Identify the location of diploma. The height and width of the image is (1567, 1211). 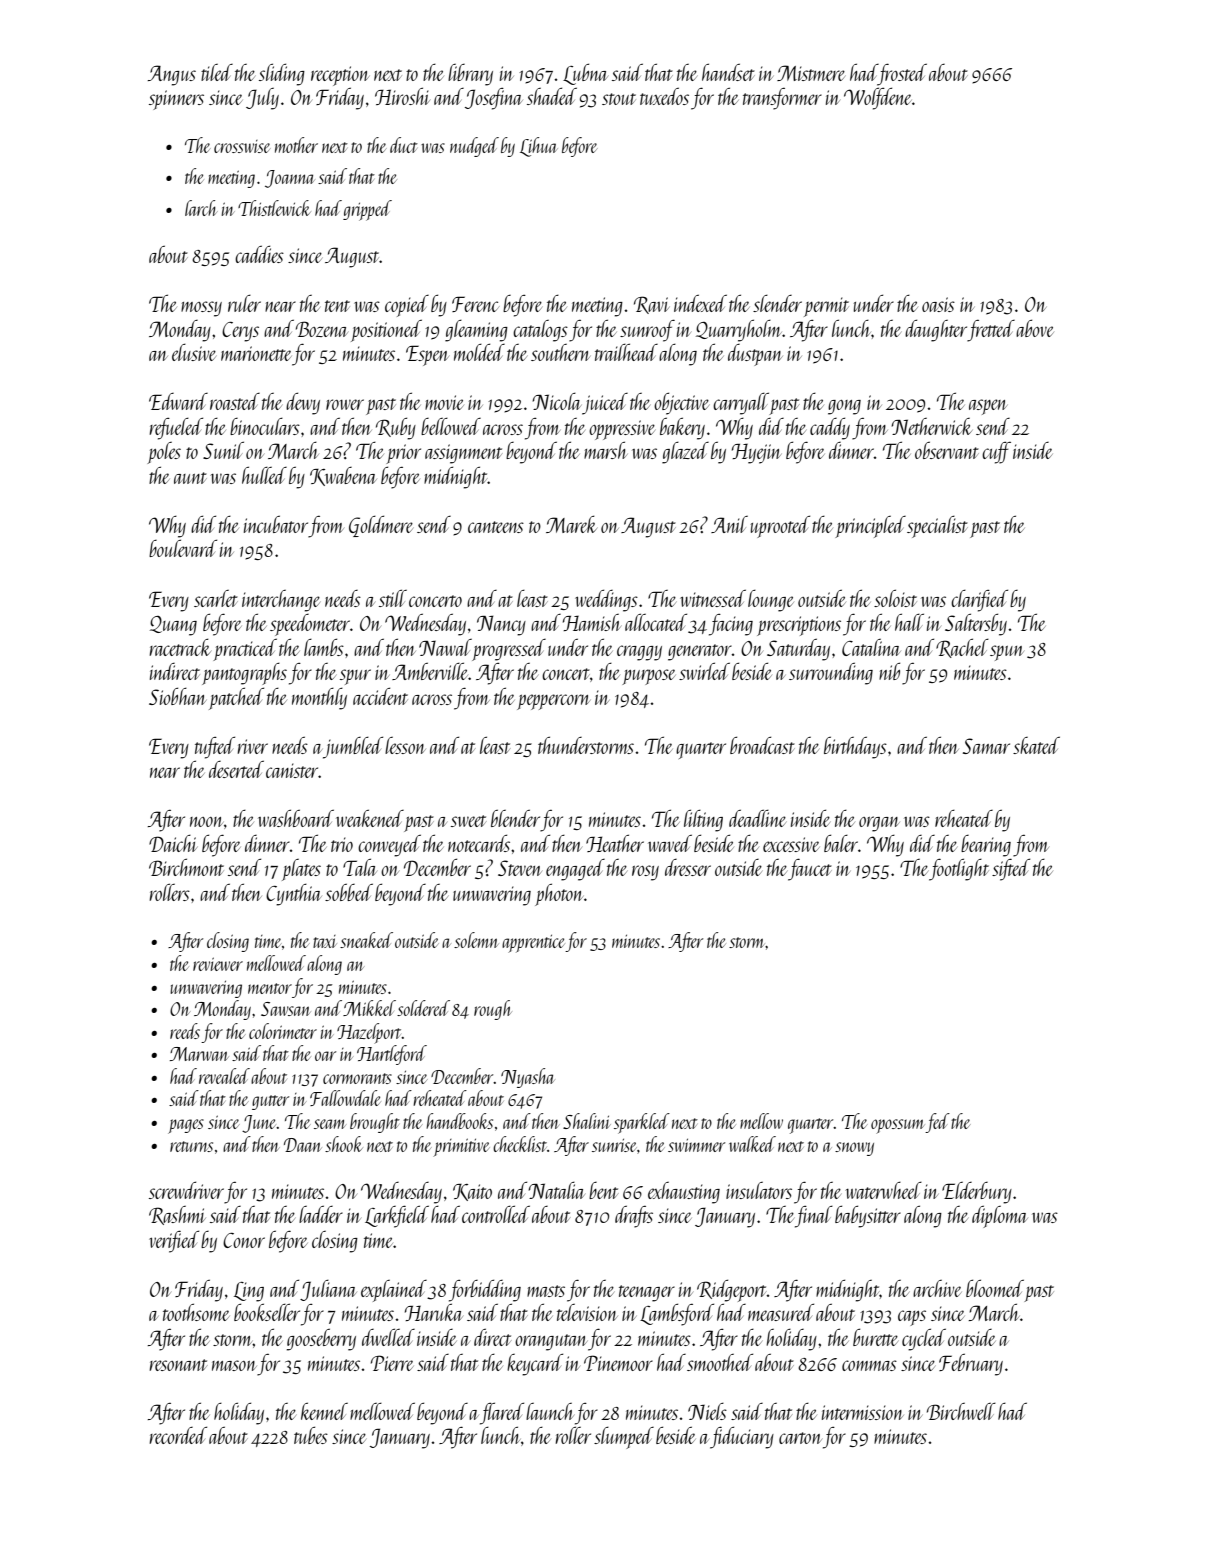
(1000, 1217).
